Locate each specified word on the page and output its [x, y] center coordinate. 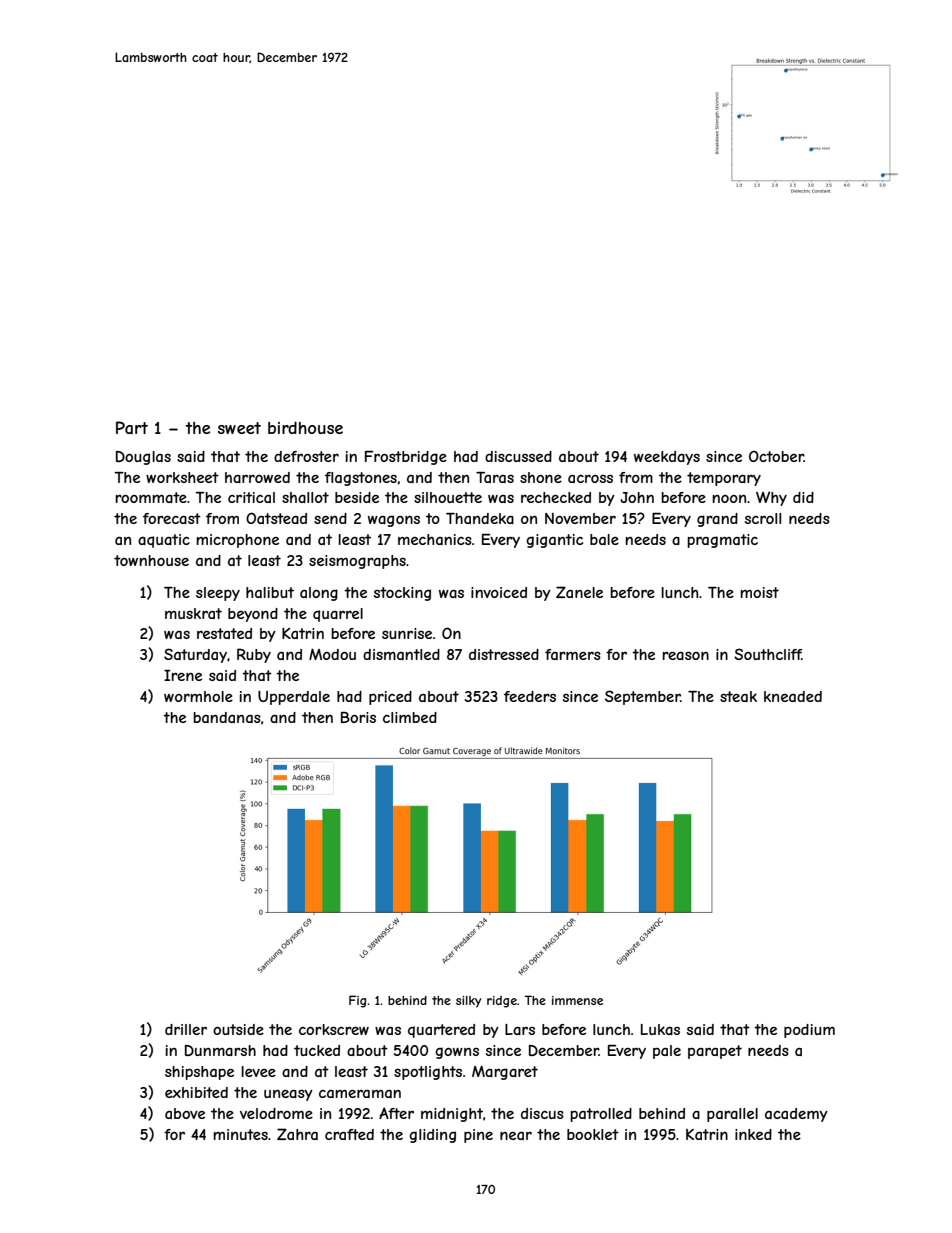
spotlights [428, 1073]
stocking [402, 594]
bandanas [227, 717]
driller [186, 1029]
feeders [530, 696]
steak [738, 696]
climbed [410, 717]
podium [809, 1031]
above [185, 1113]
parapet [715, 1052]
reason [685, 655]
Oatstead [276, 518]
